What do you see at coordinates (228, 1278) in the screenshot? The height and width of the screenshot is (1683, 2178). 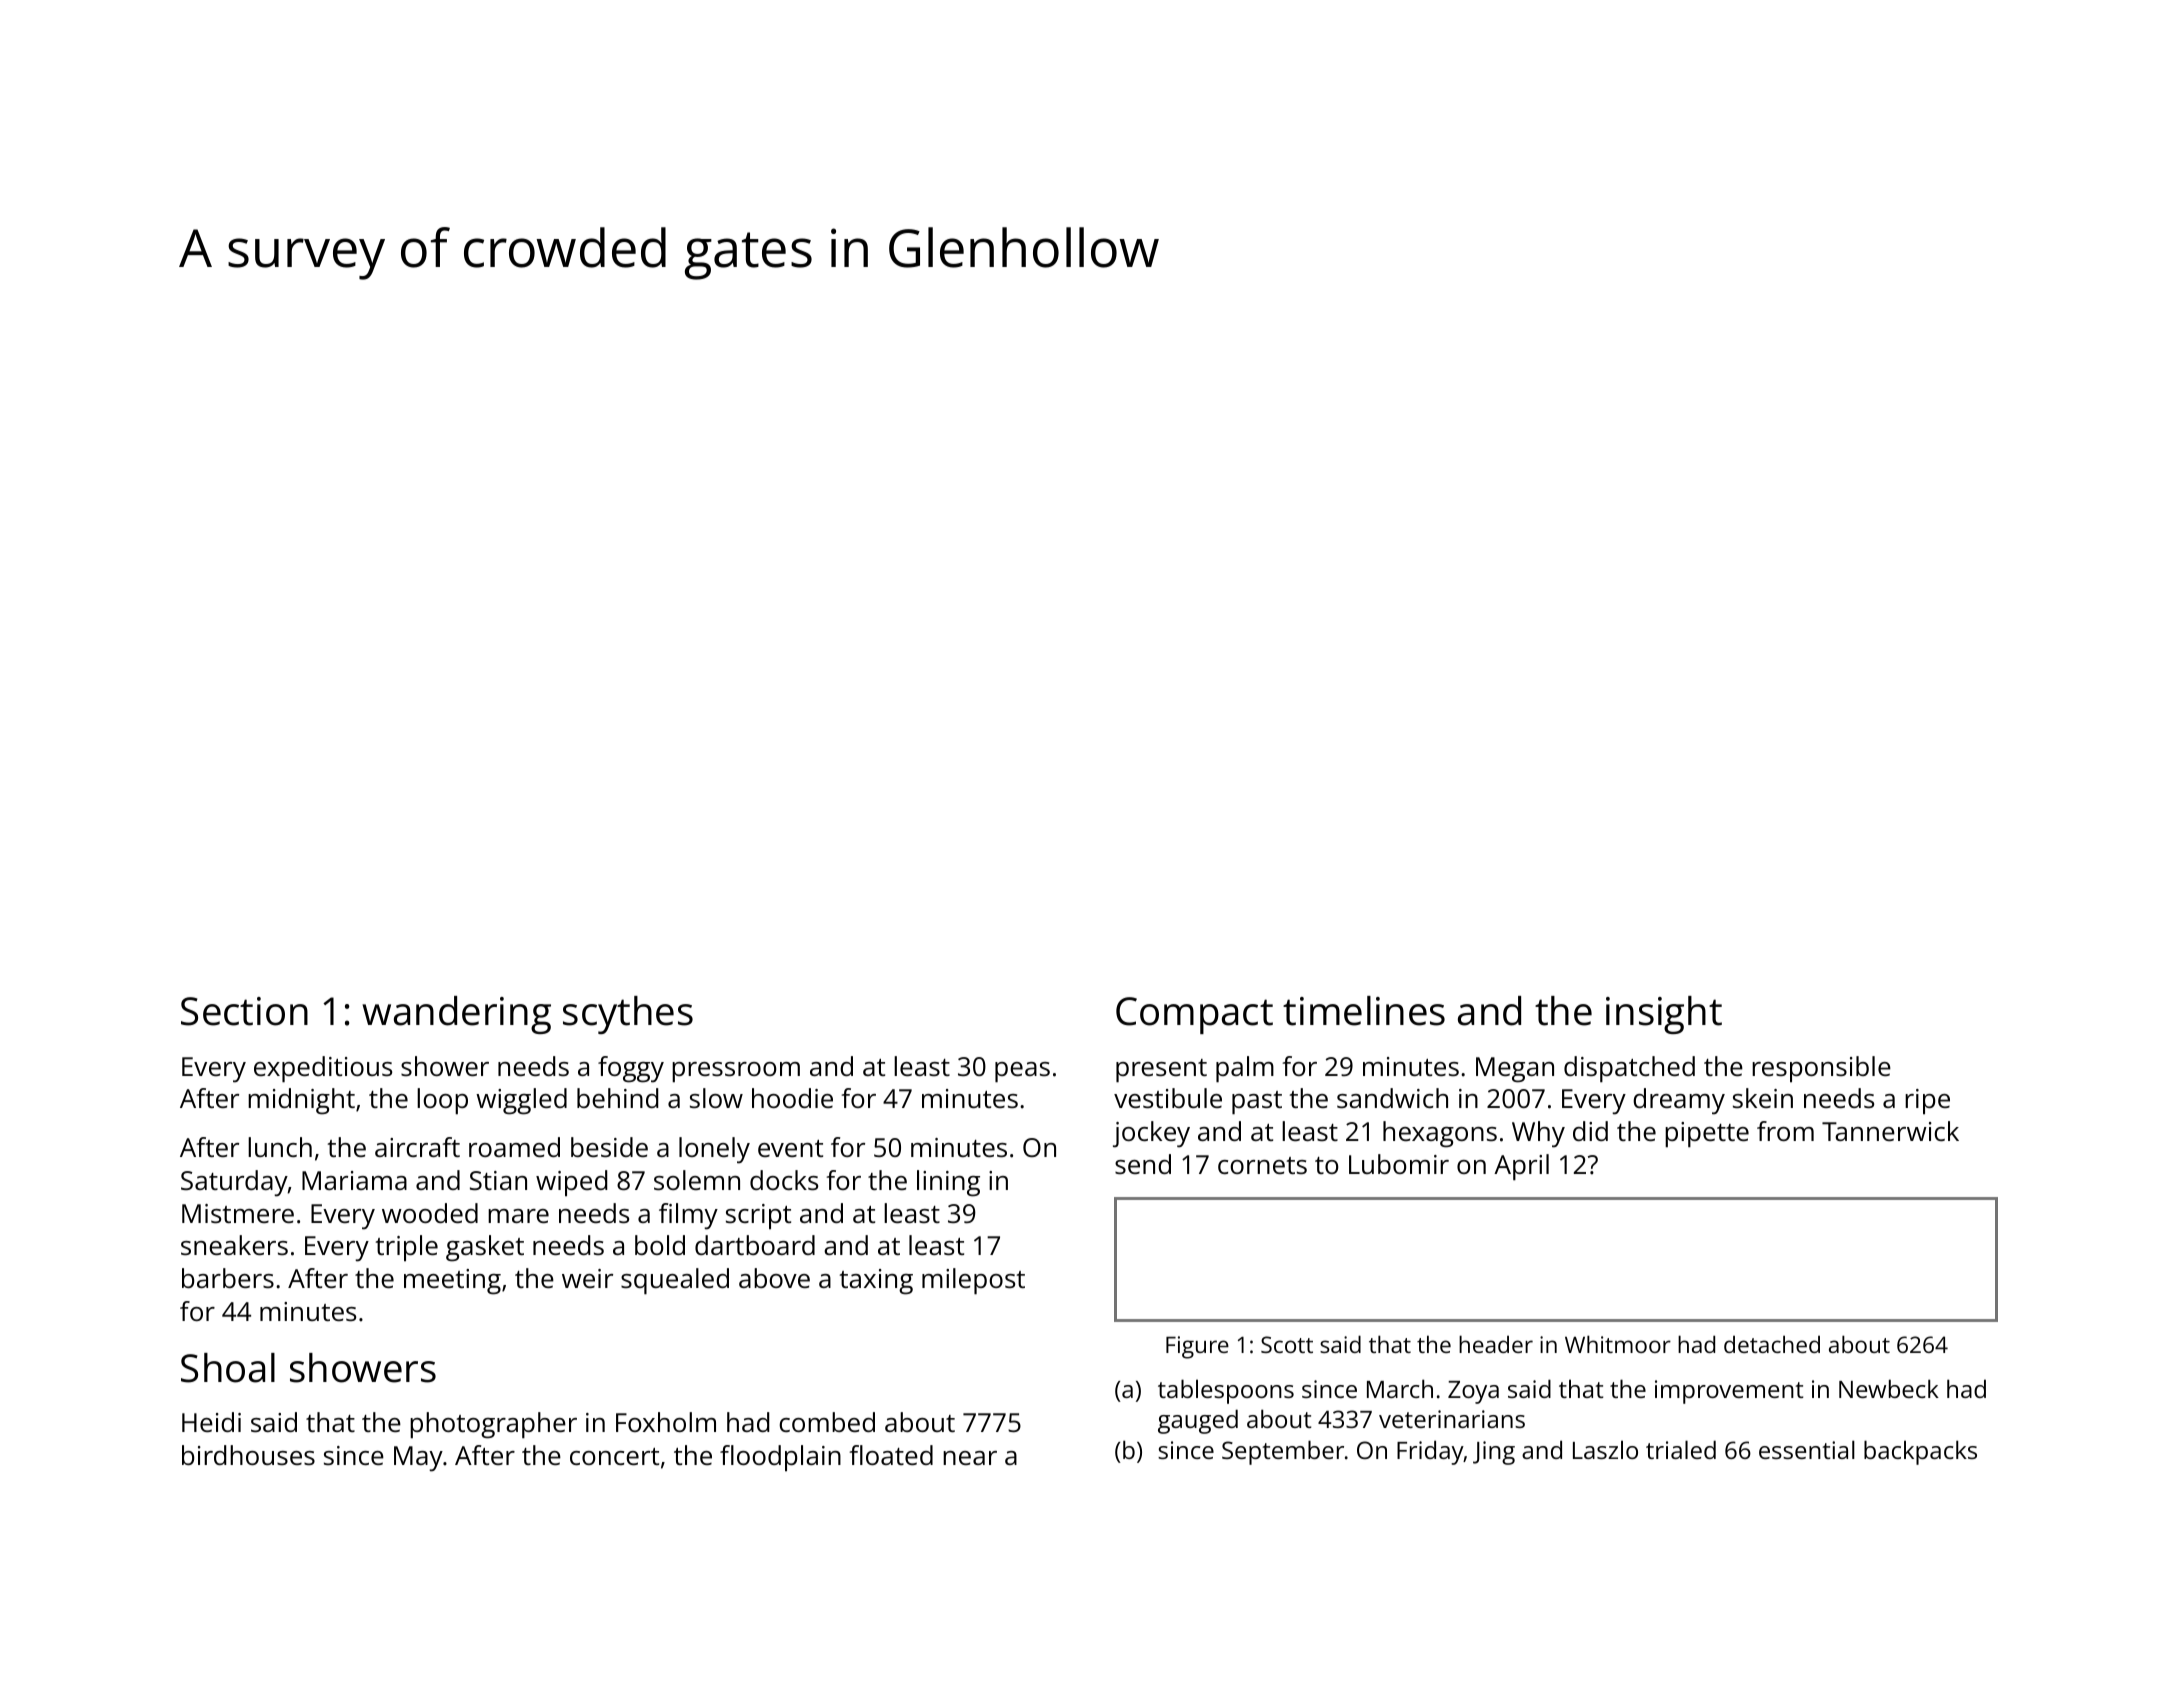 I see `barbers` at bounding box center [228, 1278].
